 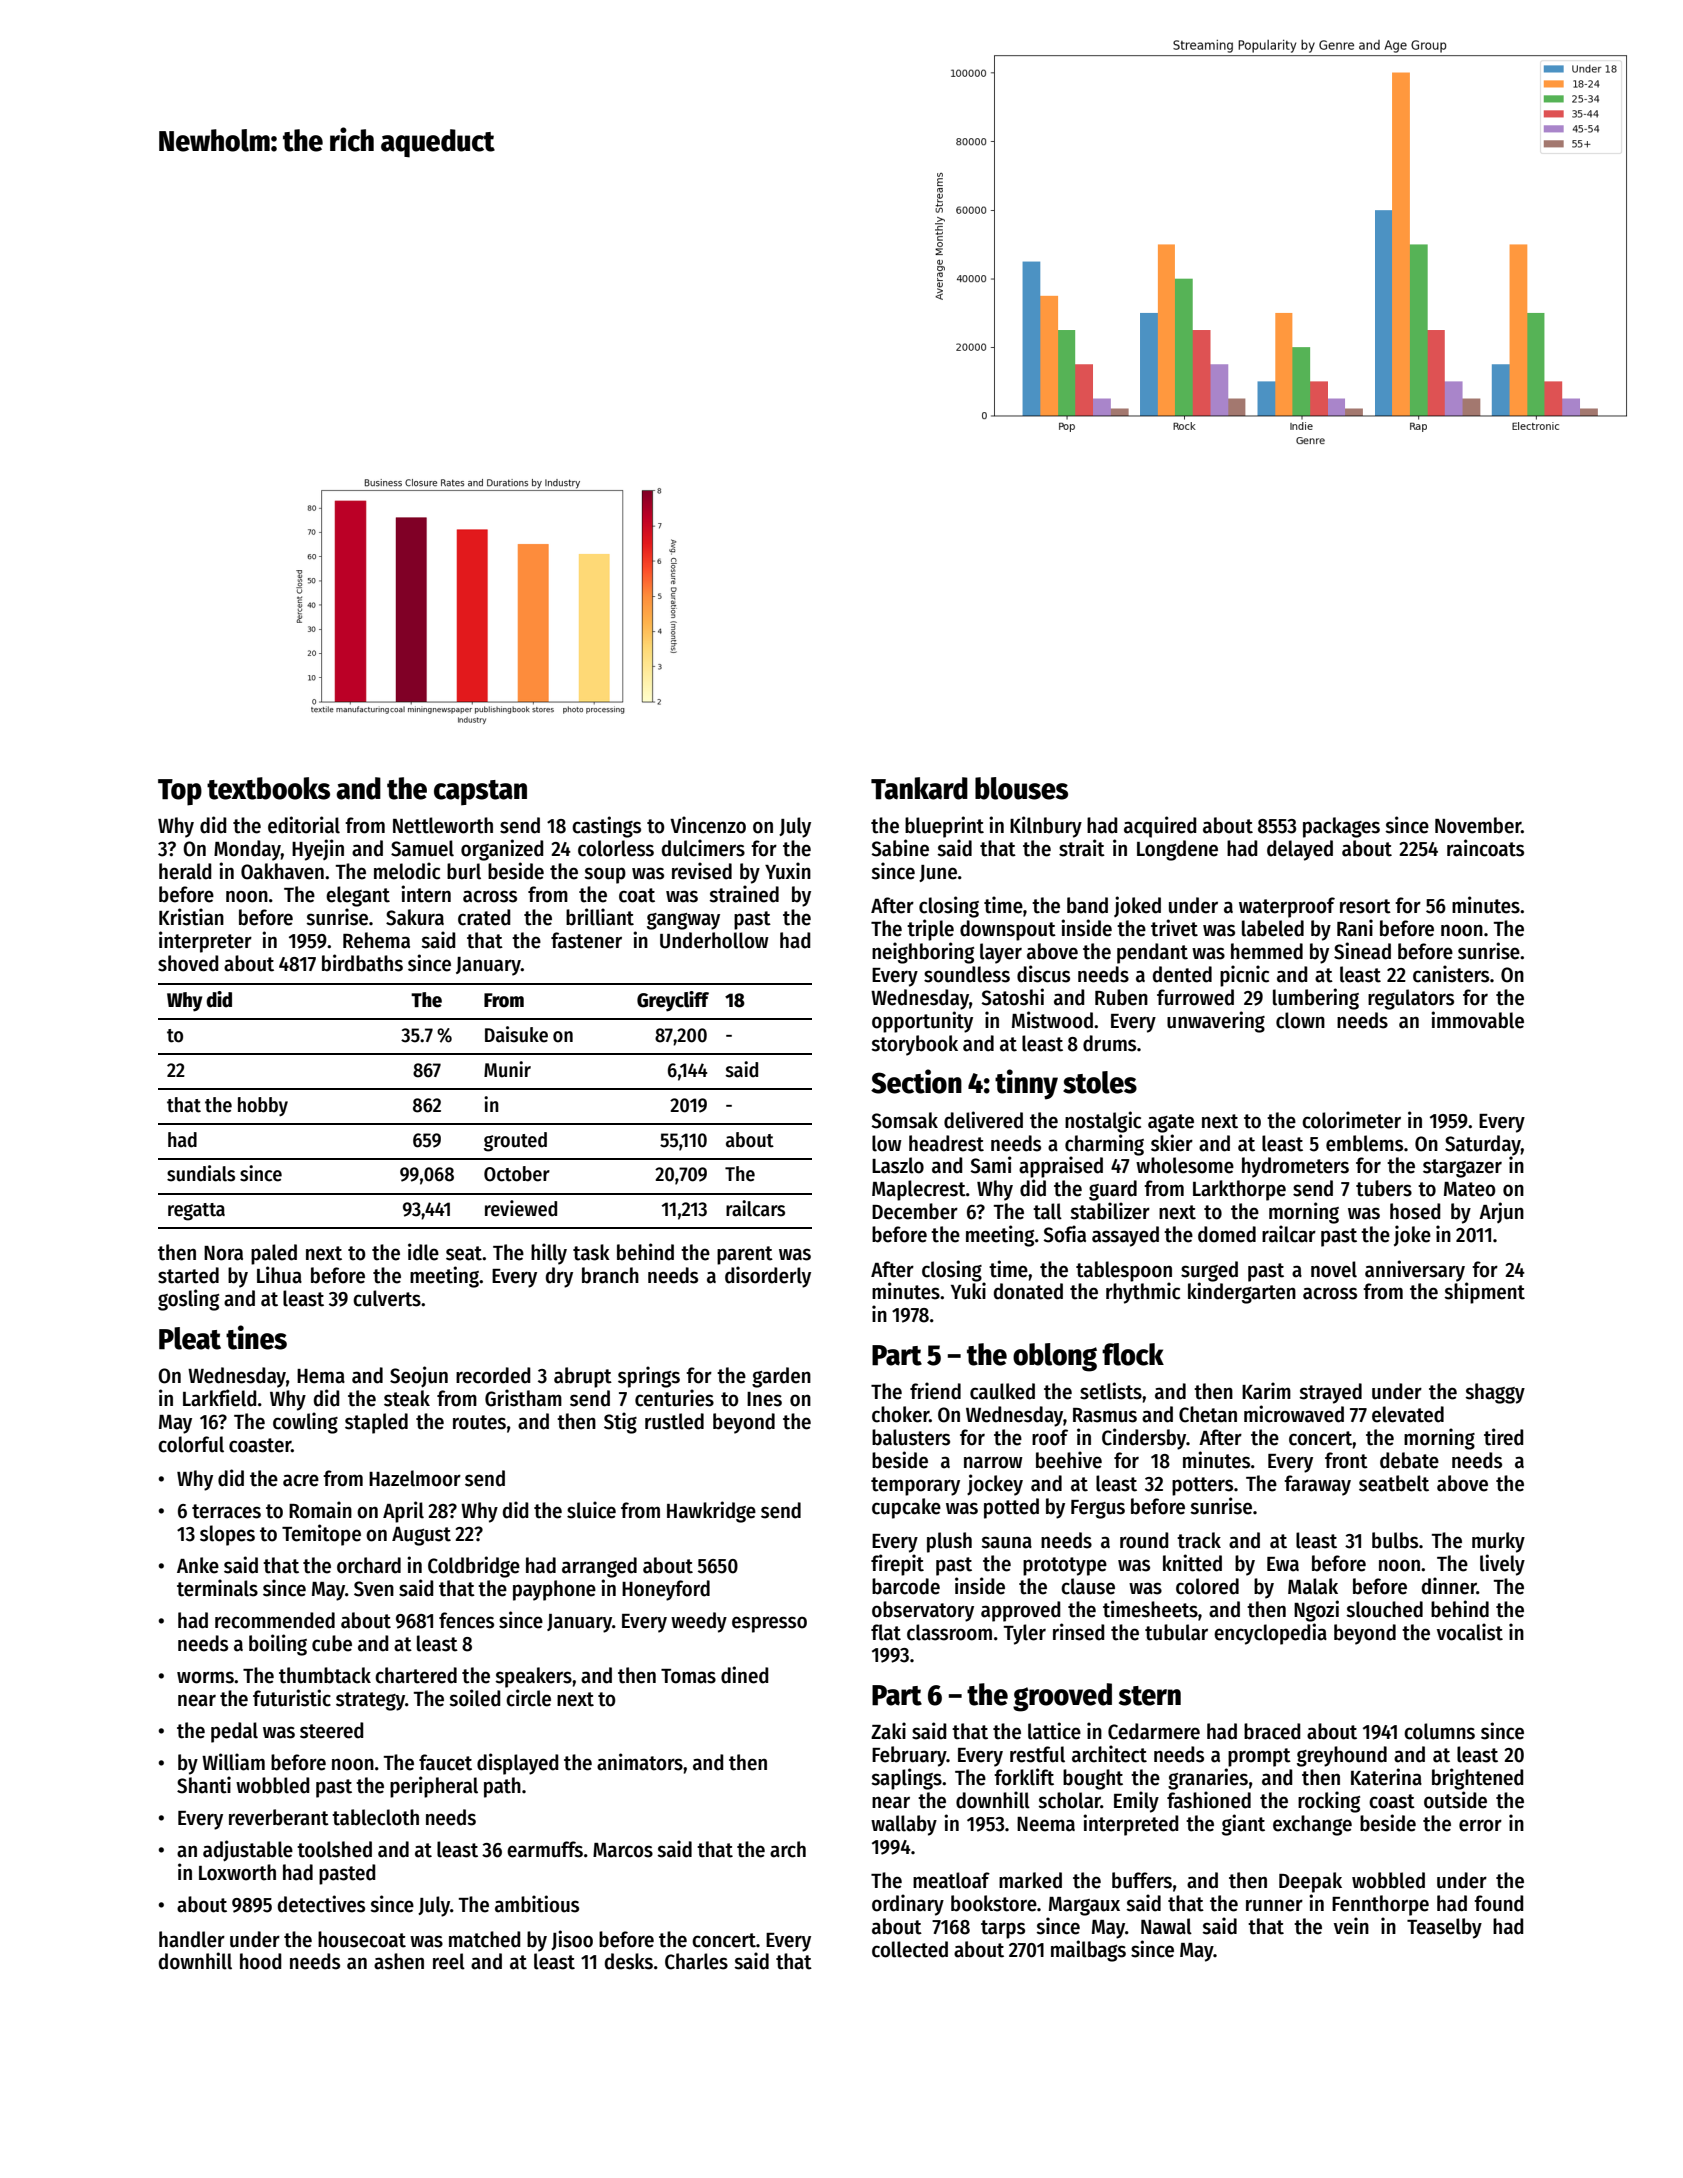 What do you see at coordinates (274, 1254) in the screenshot?
I see `paled` at bounding box center [274, 1254].
